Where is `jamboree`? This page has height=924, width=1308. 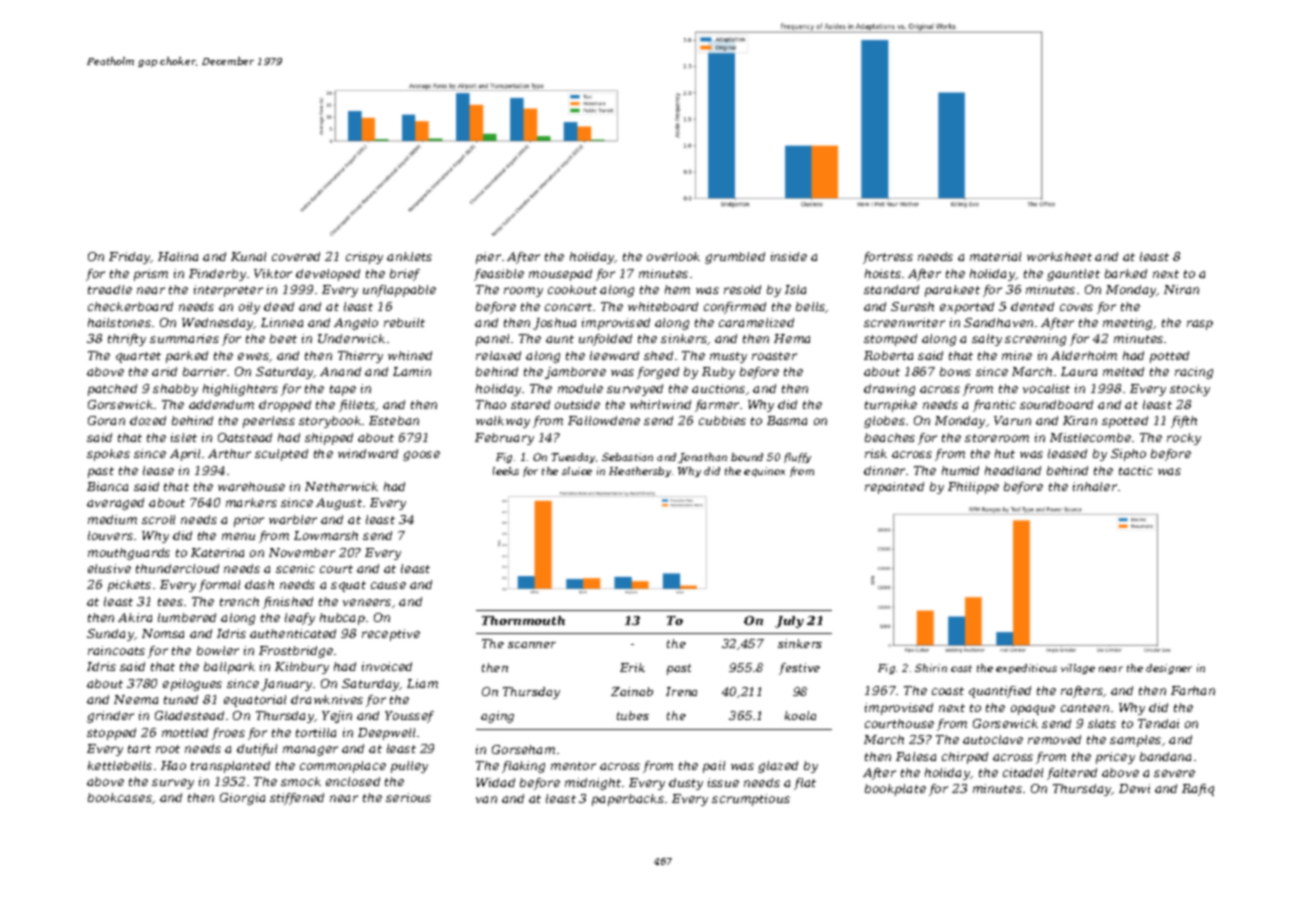
jamboree is located at coordinates (575, 373).
